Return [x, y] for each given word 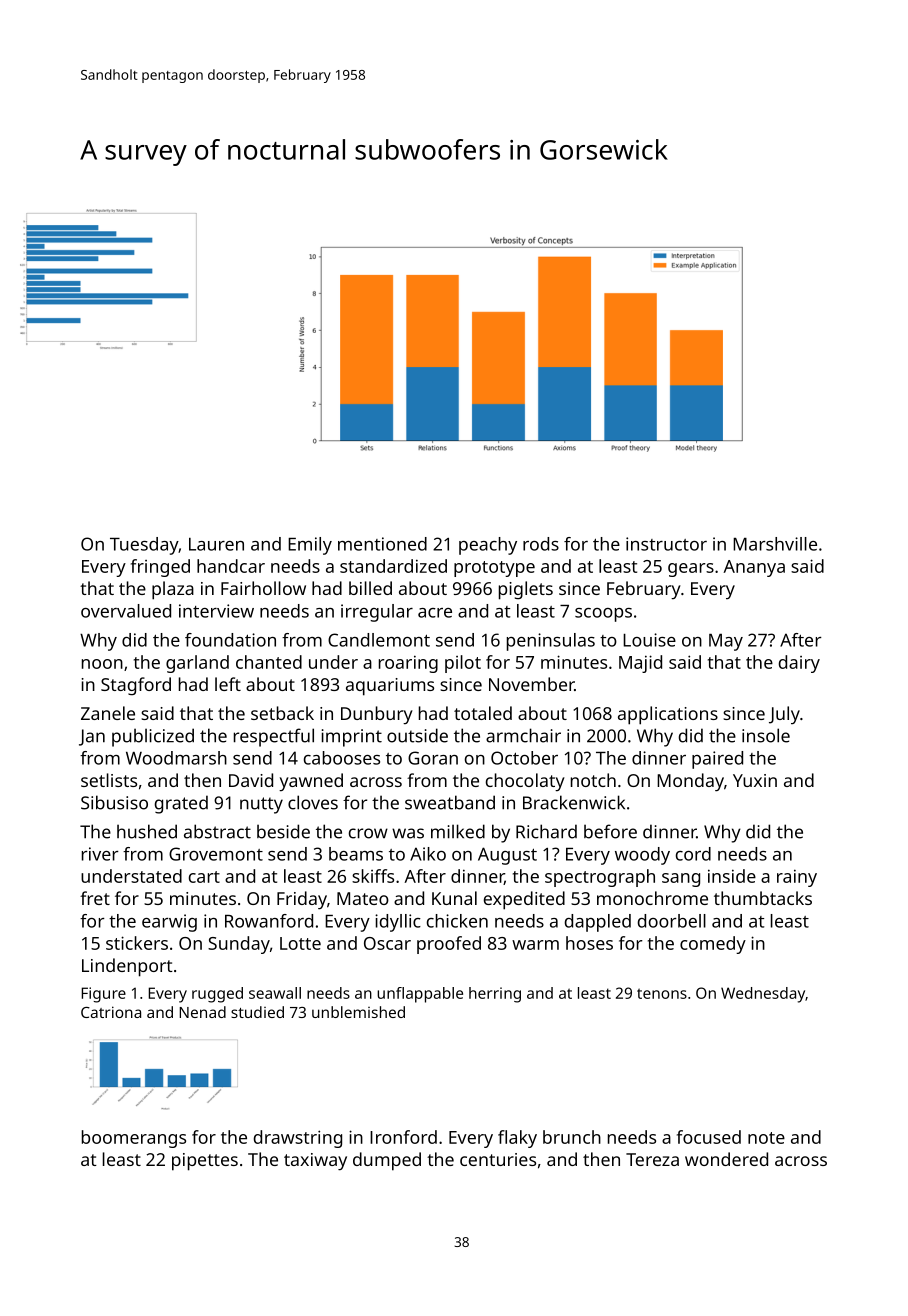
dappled [598, 923]
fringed [160, 568]
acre [435, 613]
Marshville [775, 544]
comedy [713, 945]
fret [95, 898]
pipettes [205, 1162]
